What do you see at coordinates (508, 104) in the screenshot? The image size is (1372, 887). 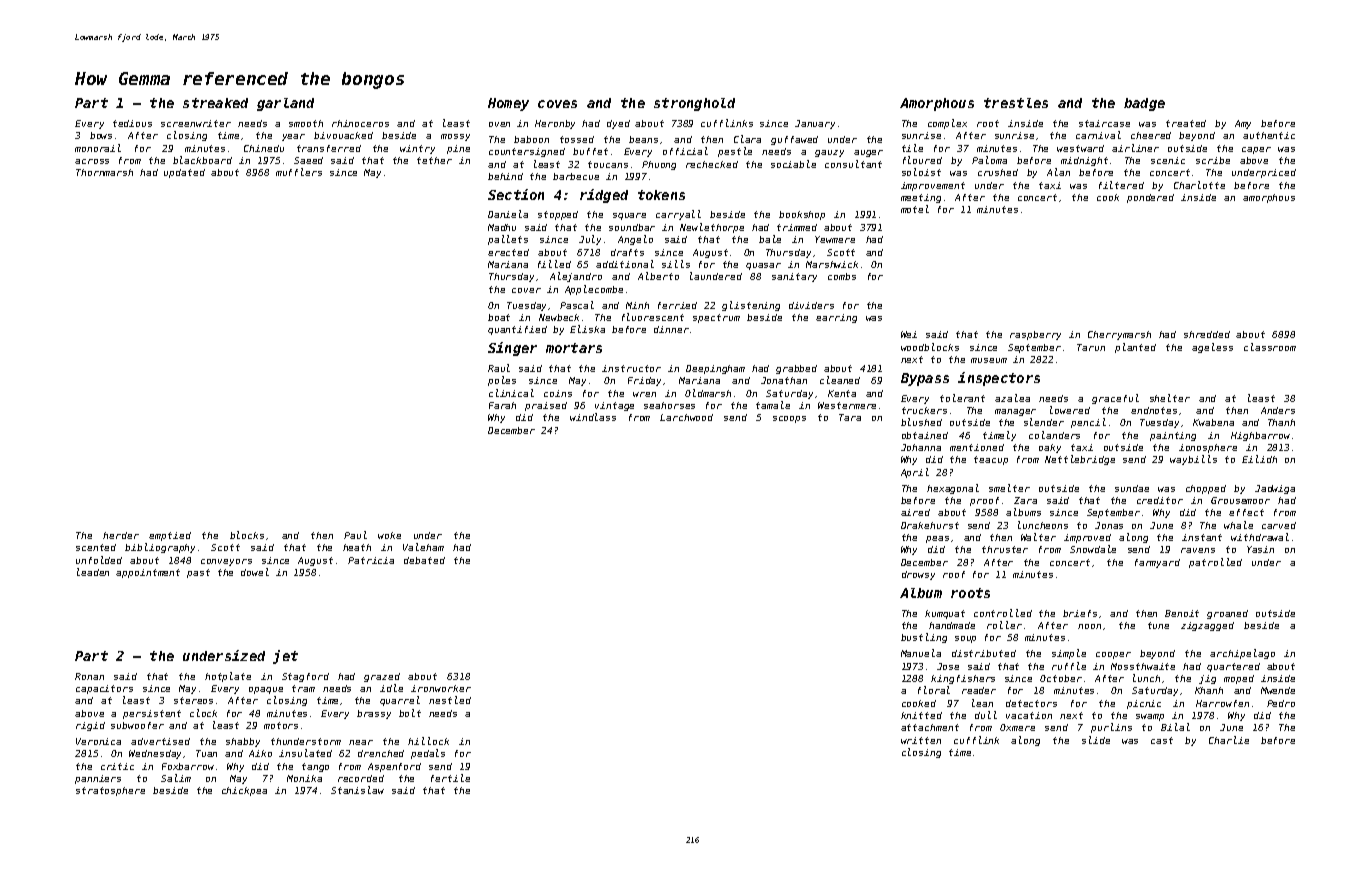 I see `Homey` at bounding box center [508, 104].
